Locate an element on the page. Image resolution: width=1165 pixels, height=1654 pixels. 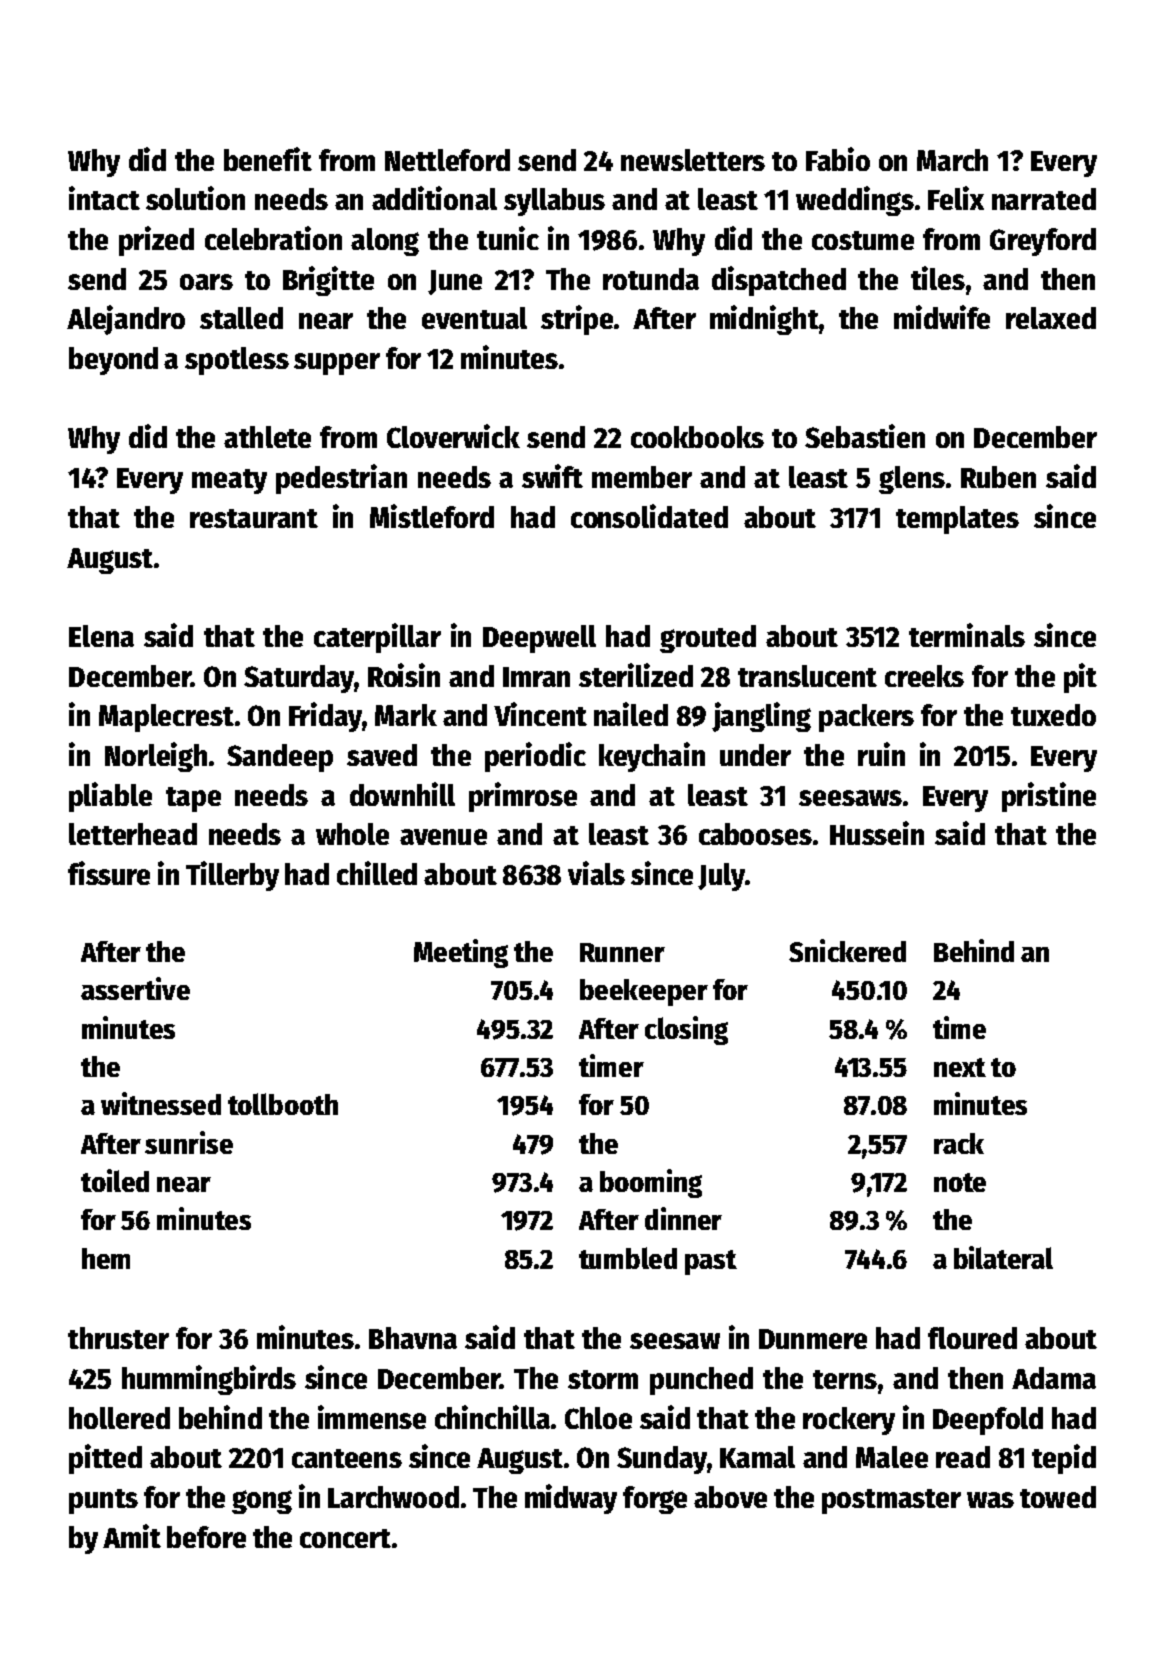
Mistleford is located at coordinates (432, 516).
